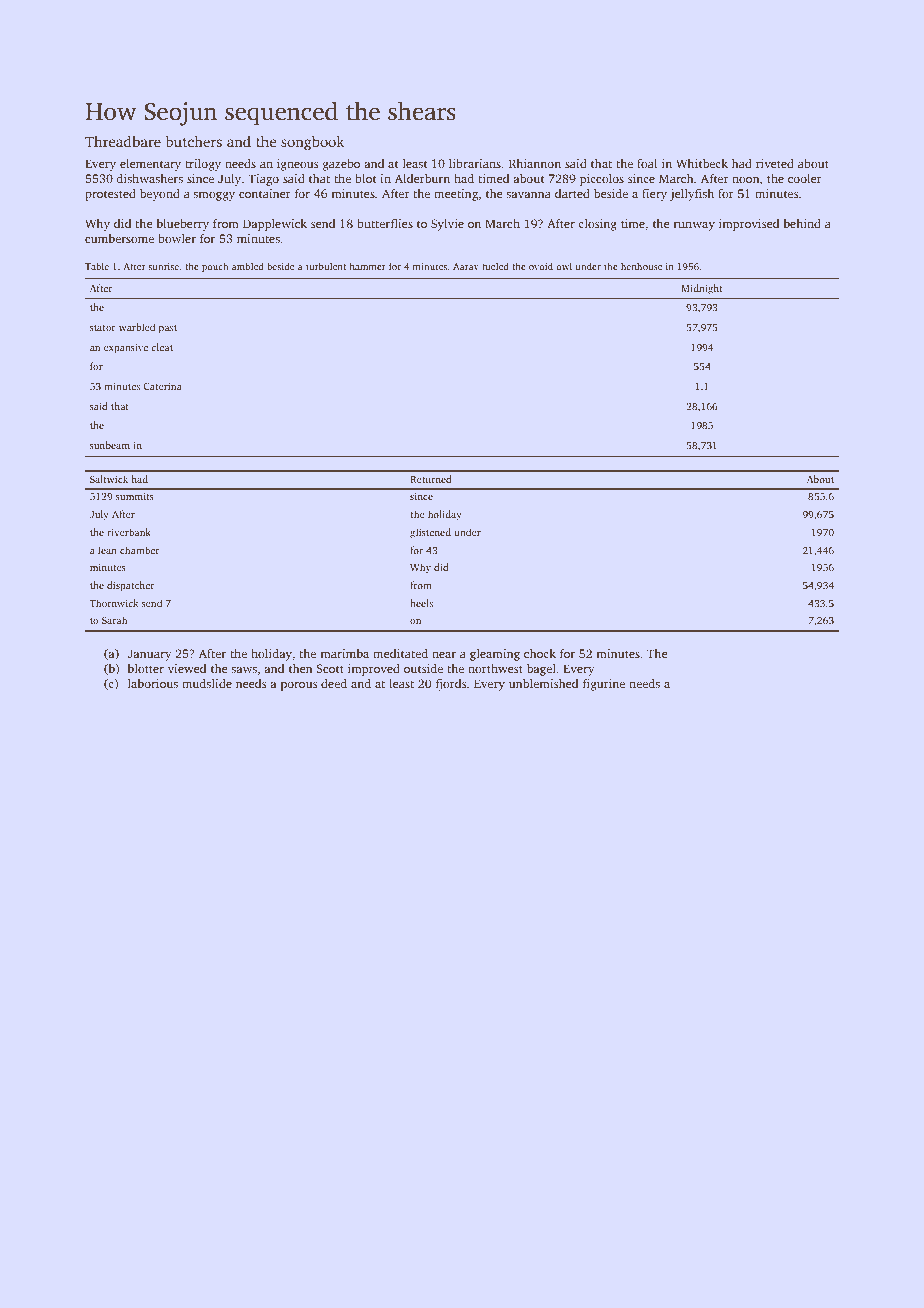 The width and height of the screenshot is (924, 1308). Describe the element at coordinates (430, 533) in the screenshot. I see `glistened` at that location.
